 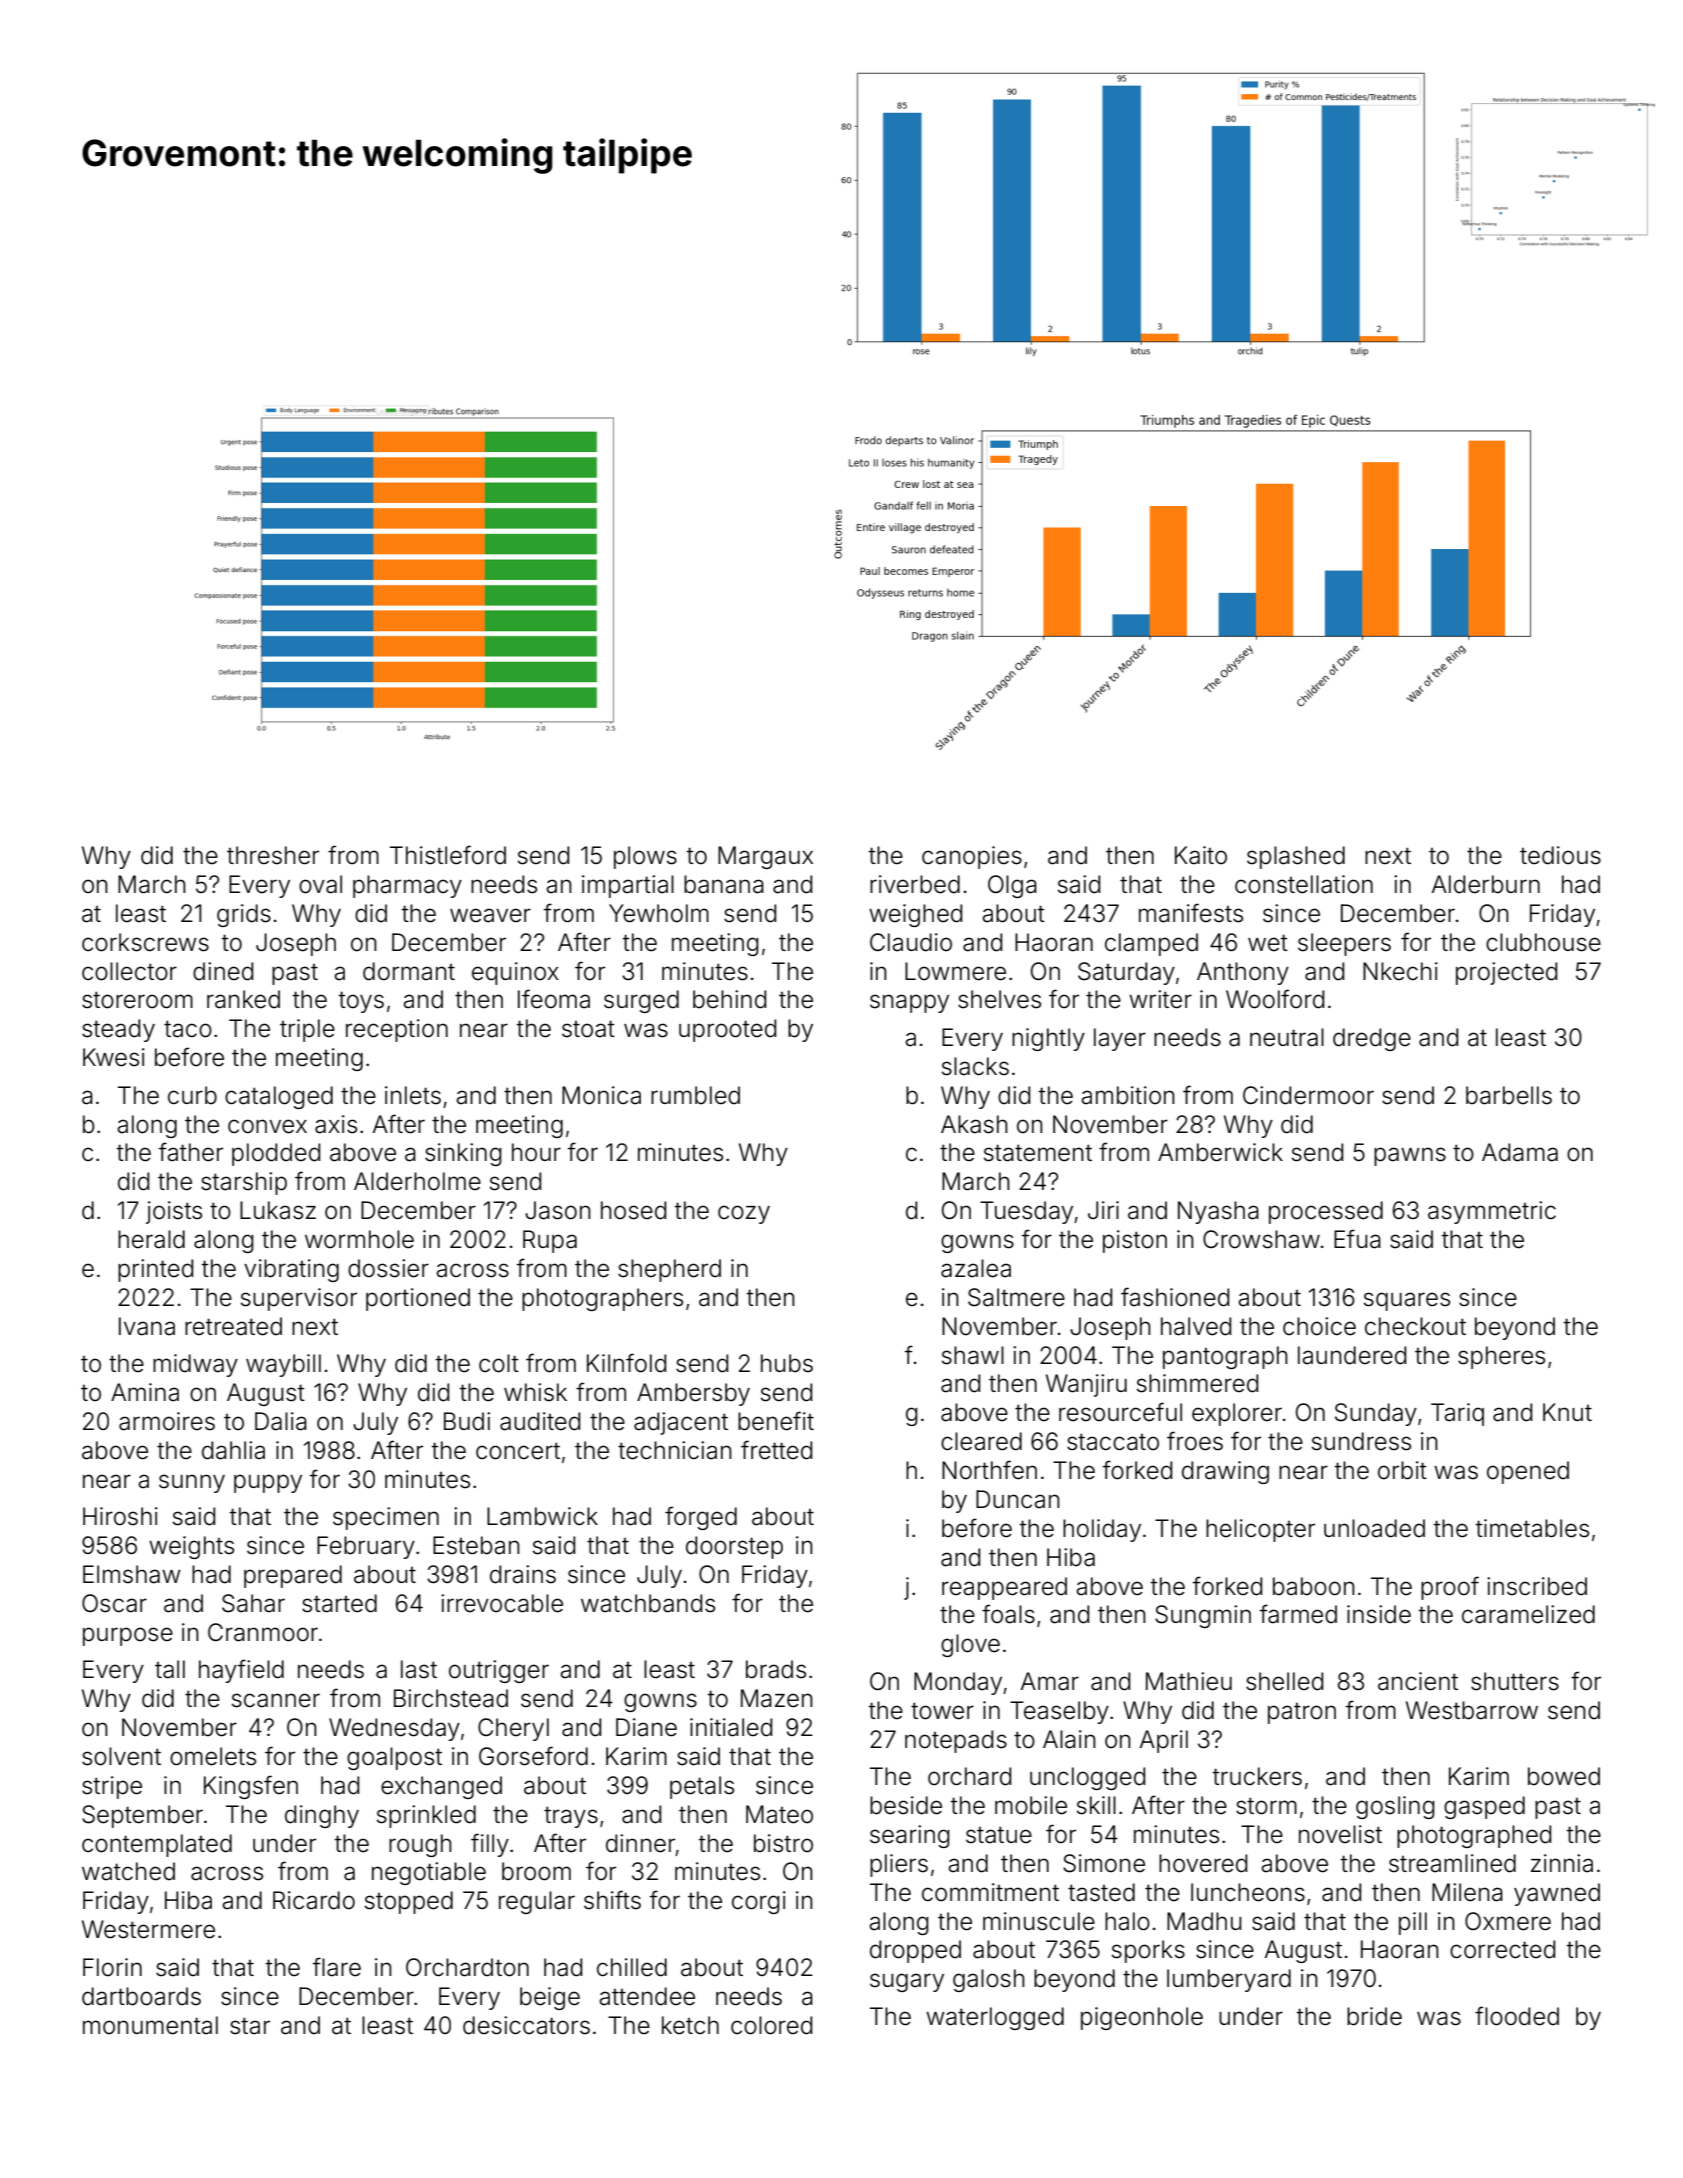 I want to click on shifts, so click(x=612, y=1900).
